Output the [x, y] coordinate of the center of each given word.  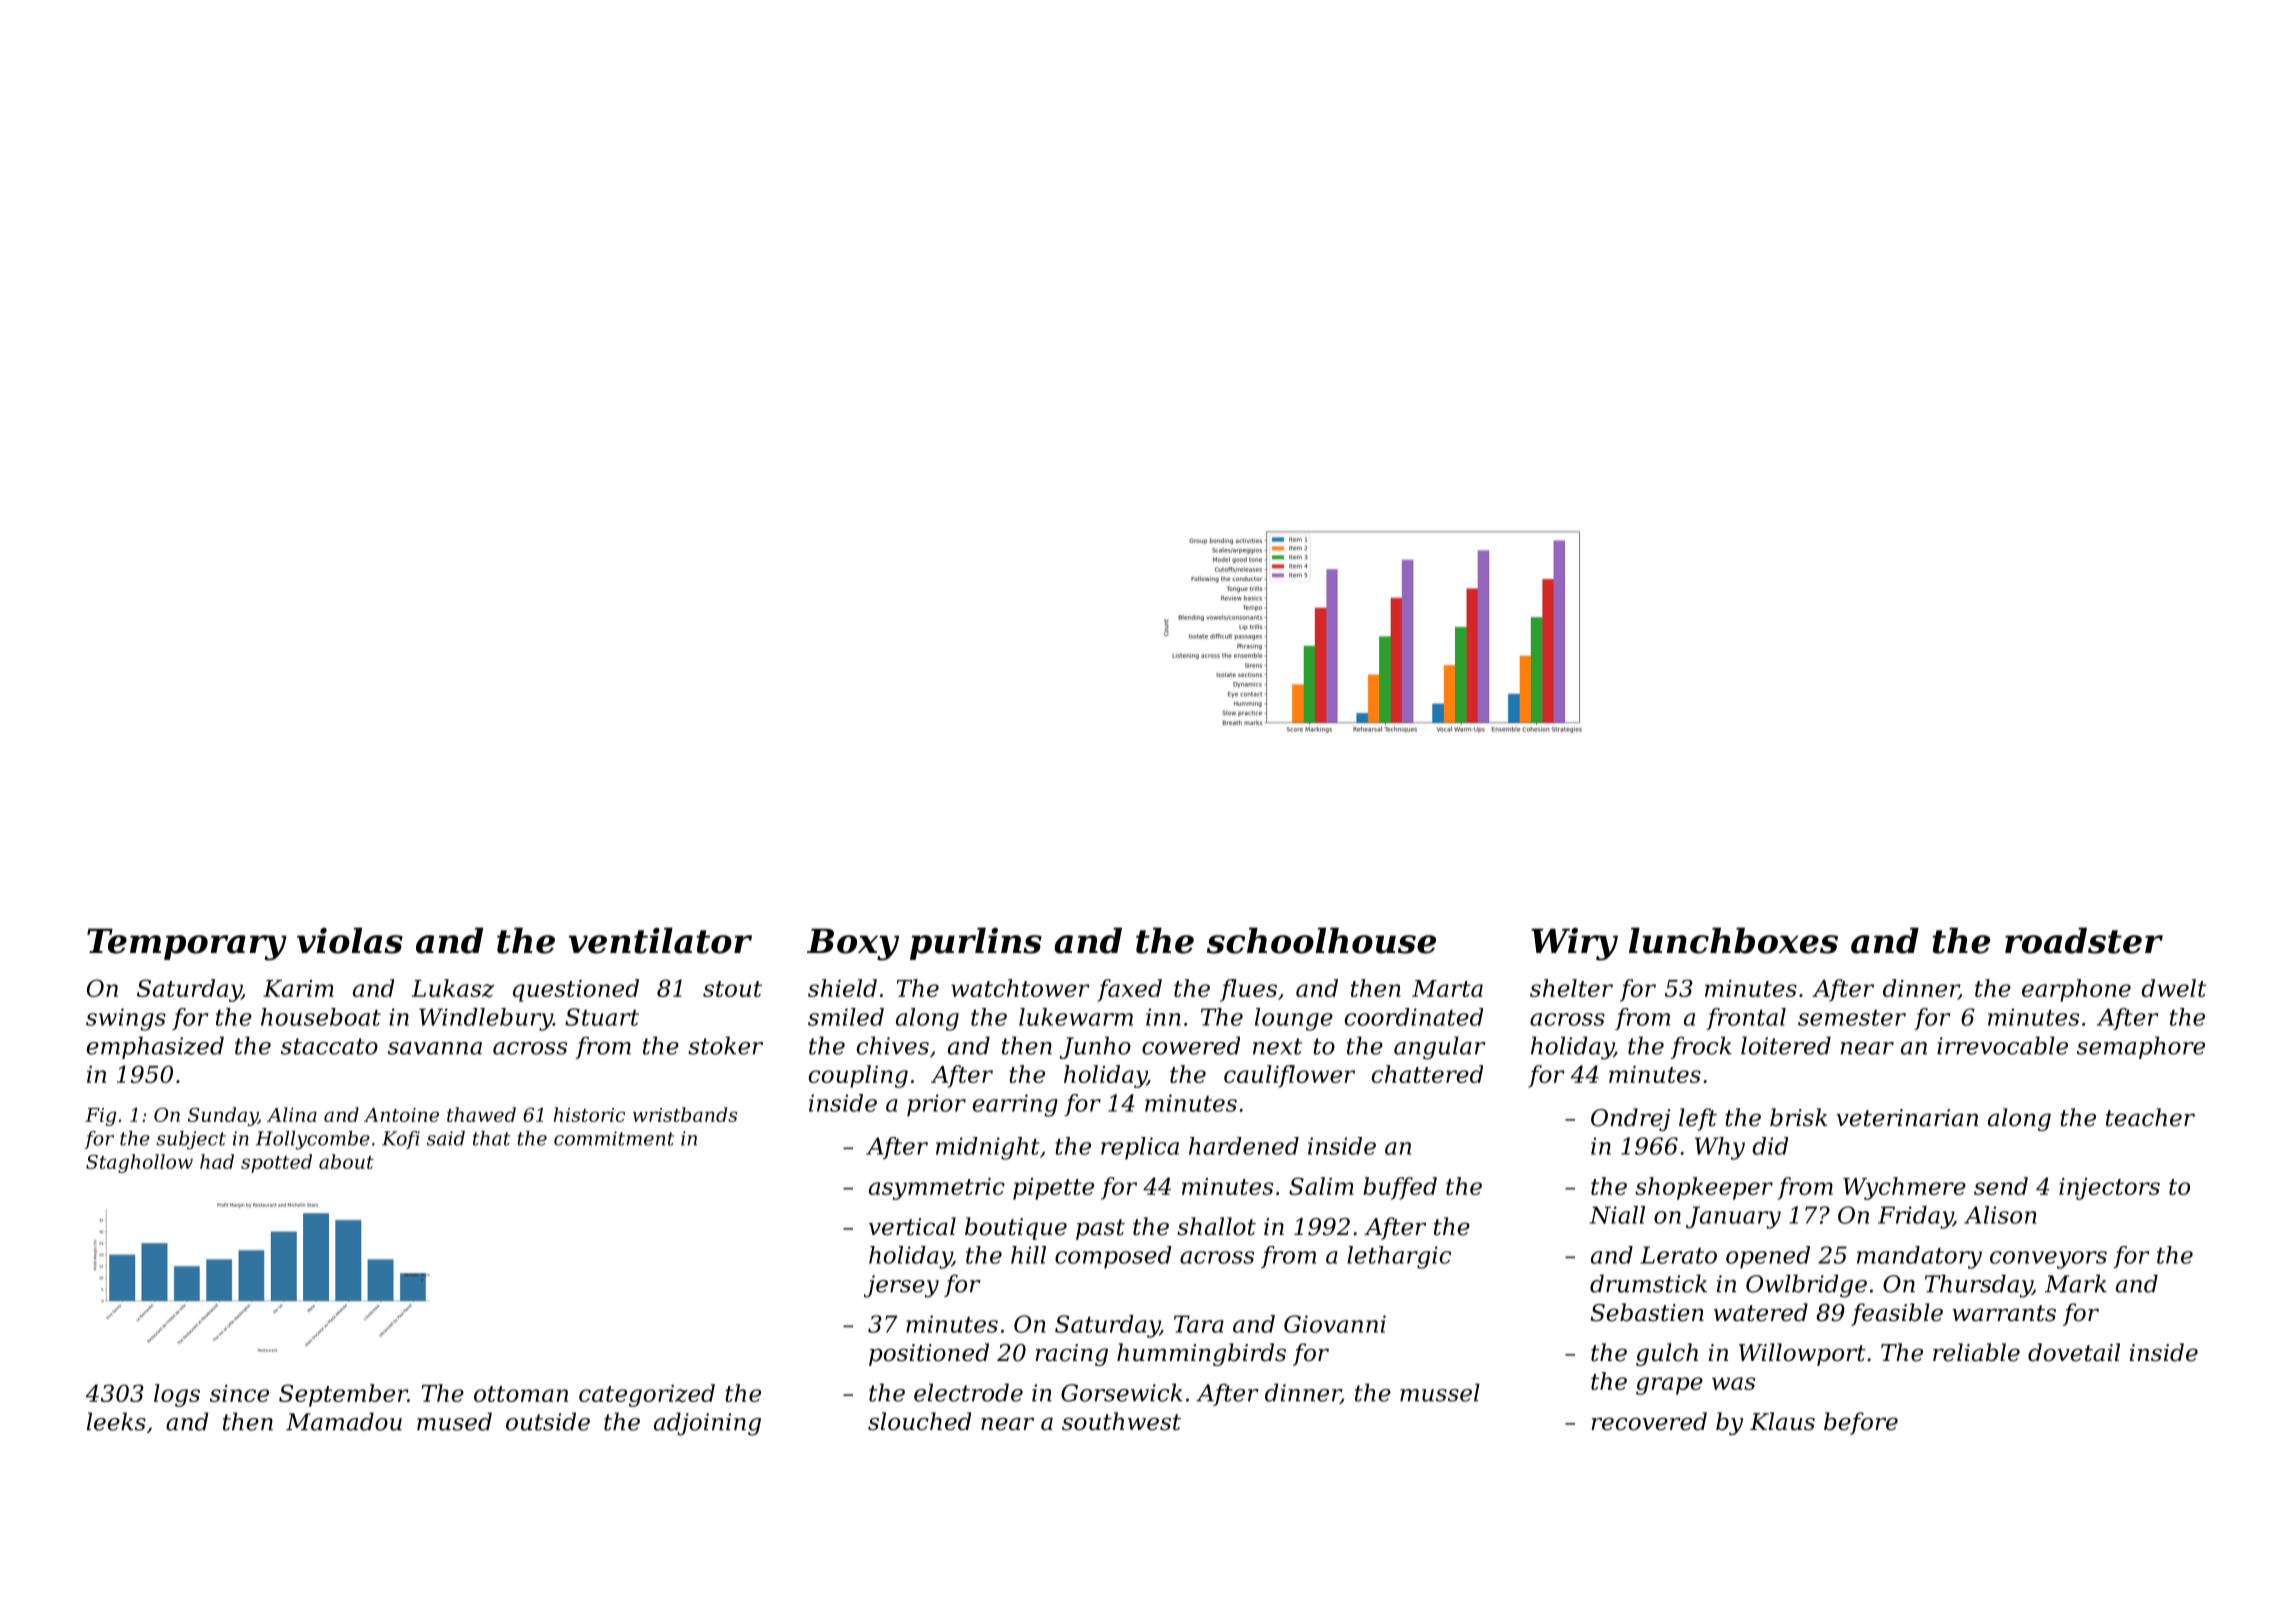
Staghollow [139, 1163]
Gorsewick [1122, 1392]
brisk [1798, 1117]
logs [177, 1395]
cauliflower [1289, 1076]
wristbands [685, 1114]
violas [350, 940]
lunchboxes [1733, 940]
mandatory [1919, 1257]
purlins [976, 943]
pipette [1053, 1189]
